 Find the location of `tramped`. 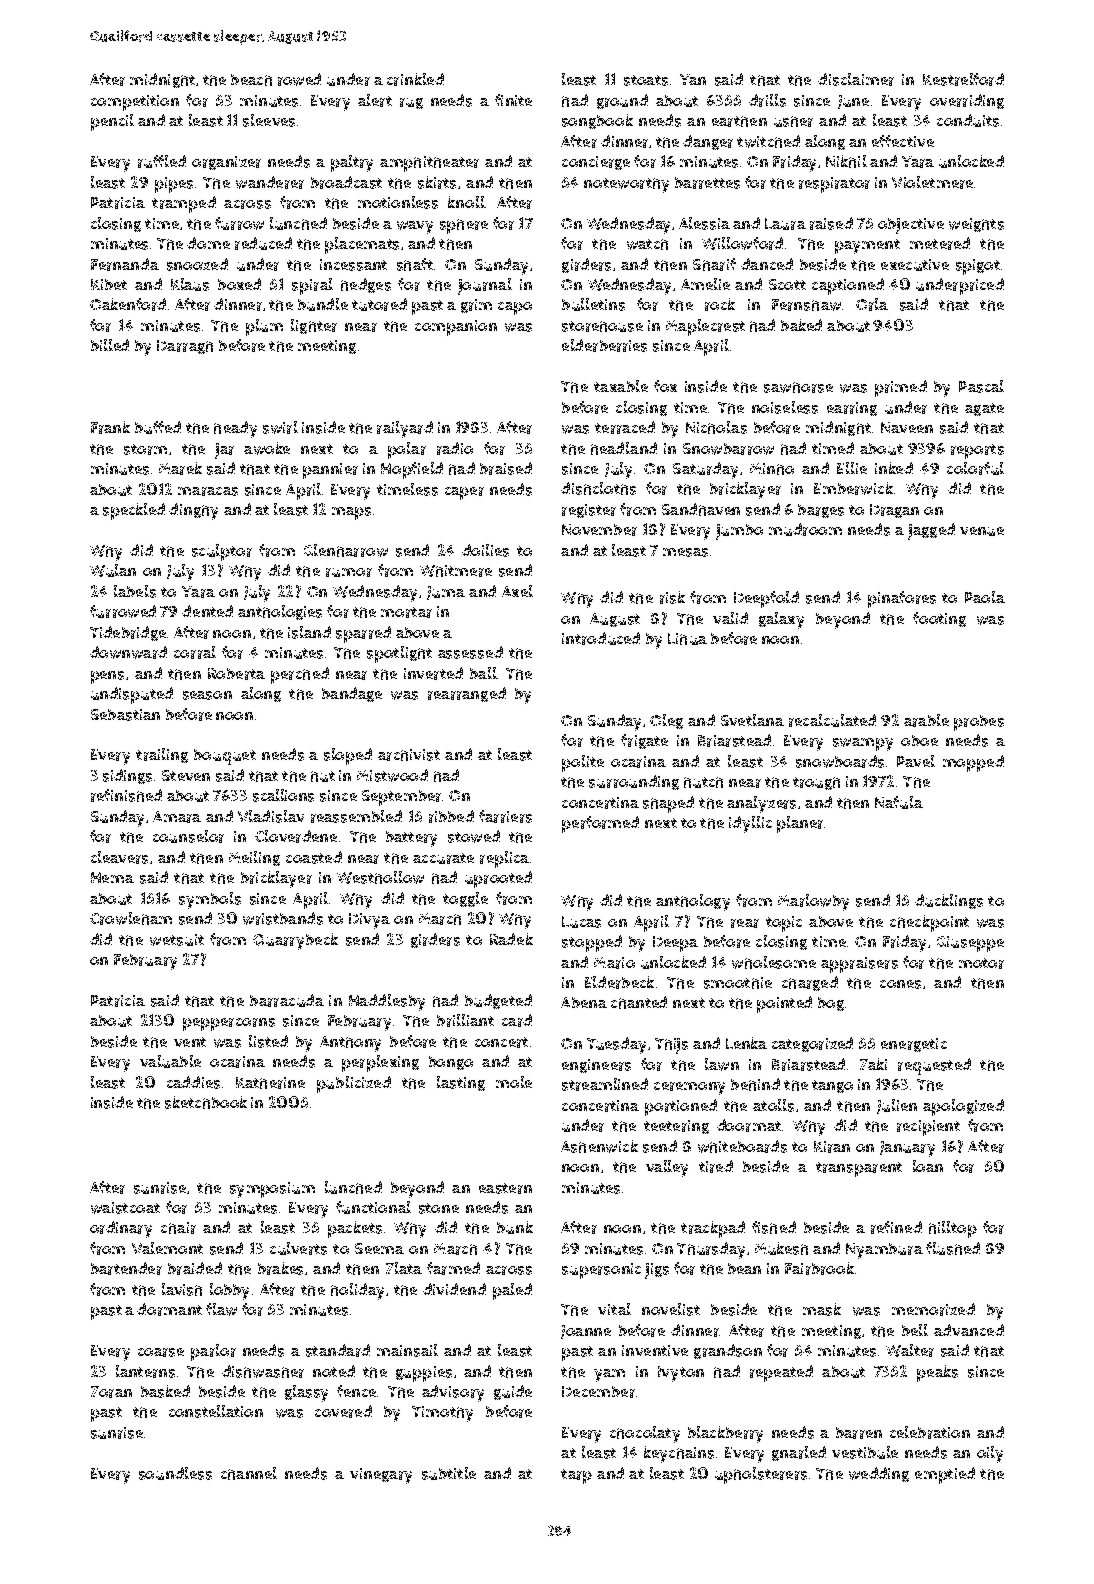

tramped is located at coordinates (184, 204).
